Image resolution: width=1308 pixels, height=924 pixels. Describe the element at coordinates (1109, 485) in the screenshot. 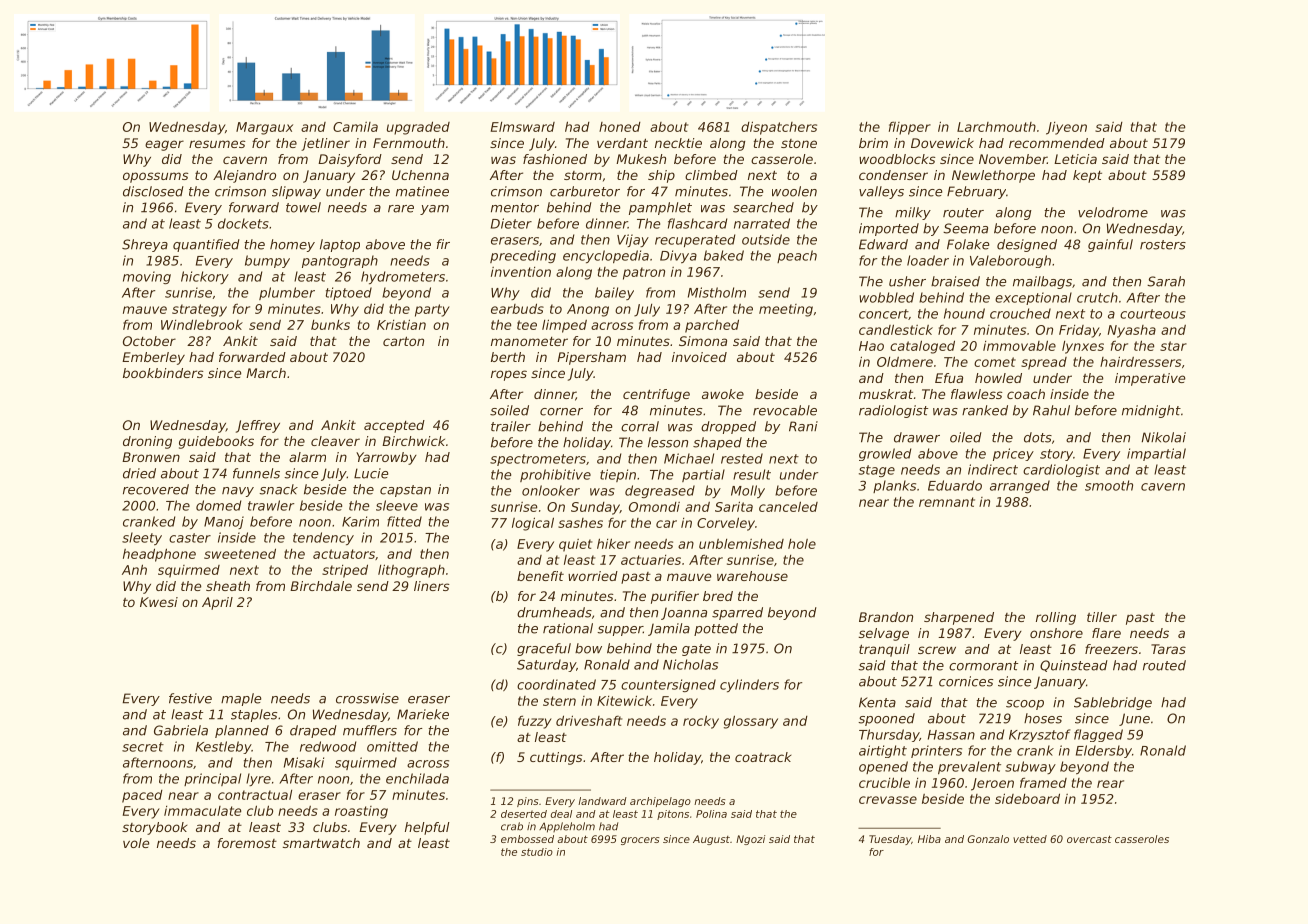

I see `smooth` at that location.
